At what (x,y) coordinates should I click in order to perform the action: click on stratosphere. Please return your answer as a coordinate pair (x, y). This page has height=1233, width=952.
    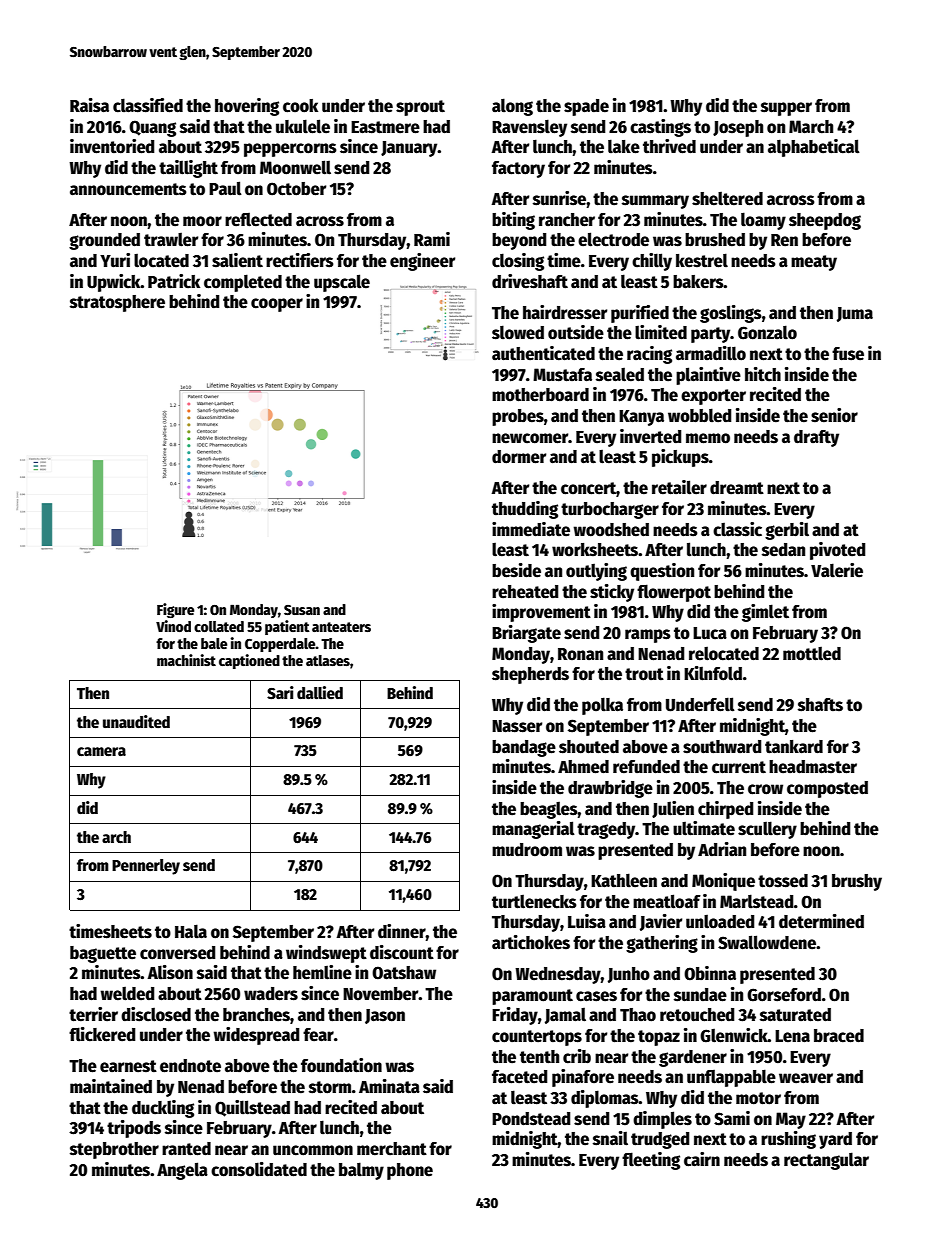
    Looking at the image, I should click on (117, 303).
